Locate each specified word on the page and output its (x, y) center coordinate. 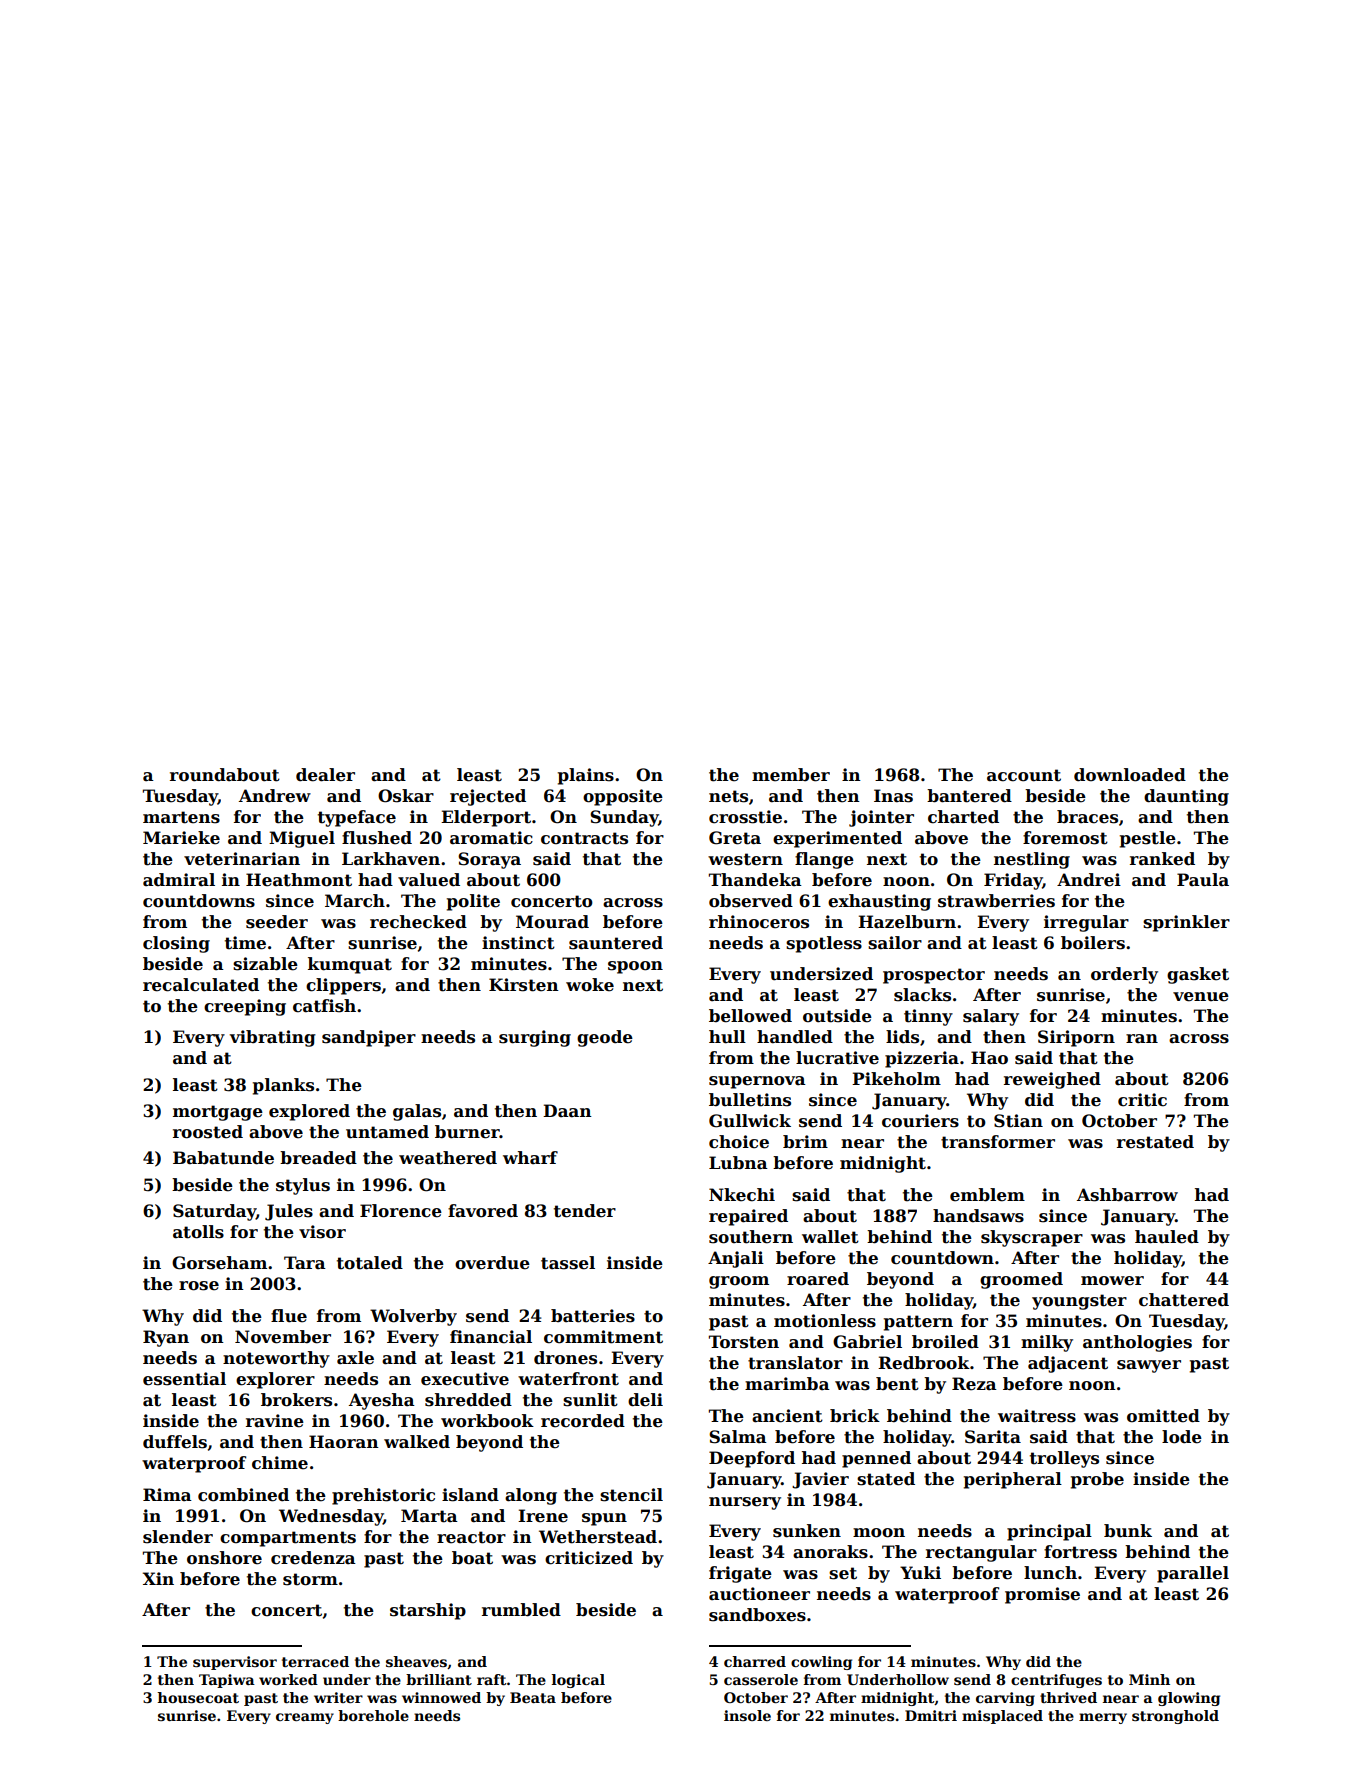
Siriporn (1076, 1038)
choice (739, 1142)
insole (747, 1715)
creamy (305, 1718)
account (1024, 775)
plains (586, 776)
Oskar (406, 796)
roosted (208, 1132)
